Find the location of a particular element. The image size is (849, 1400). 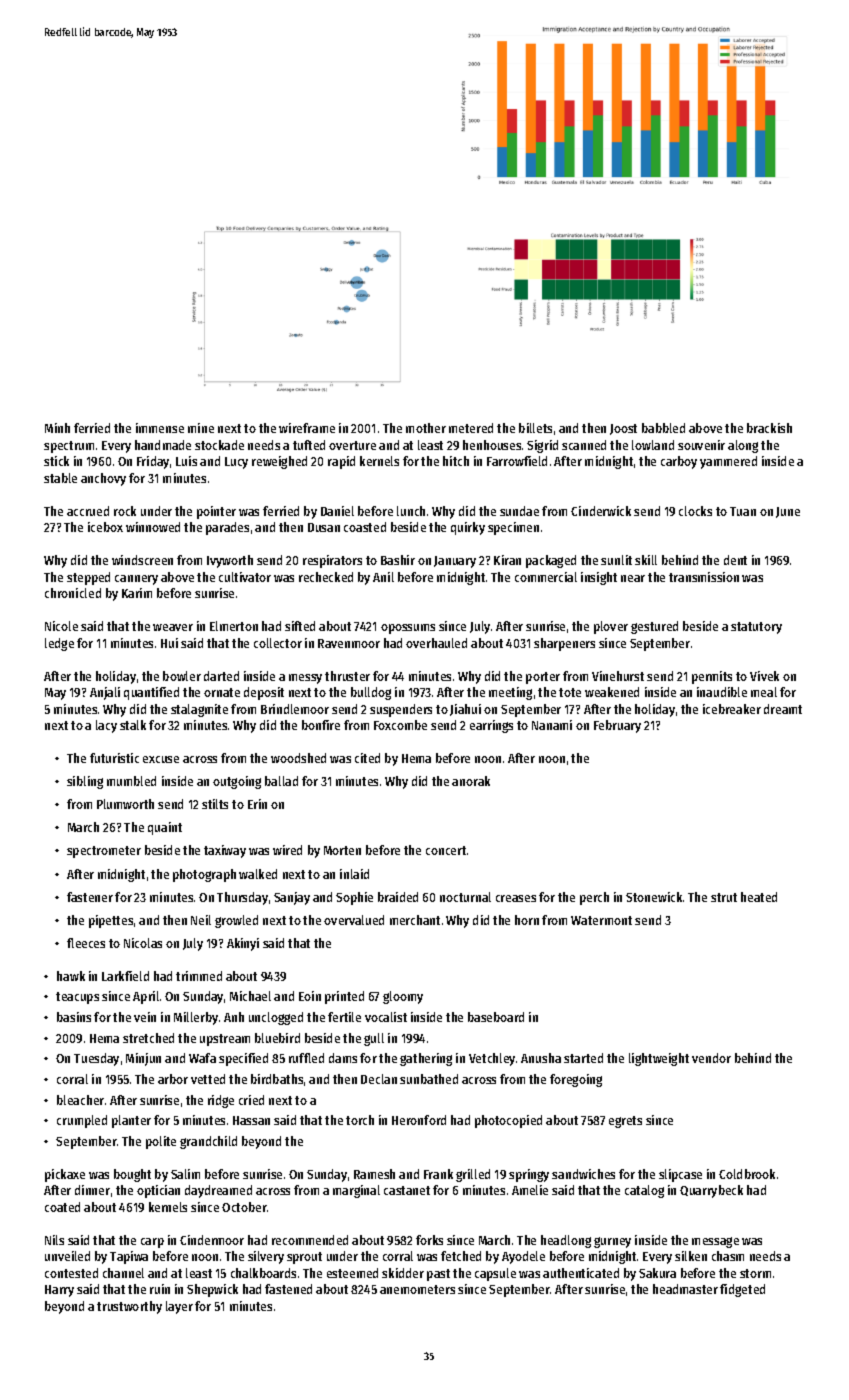

Neil is located at coordinates (201, 920).
